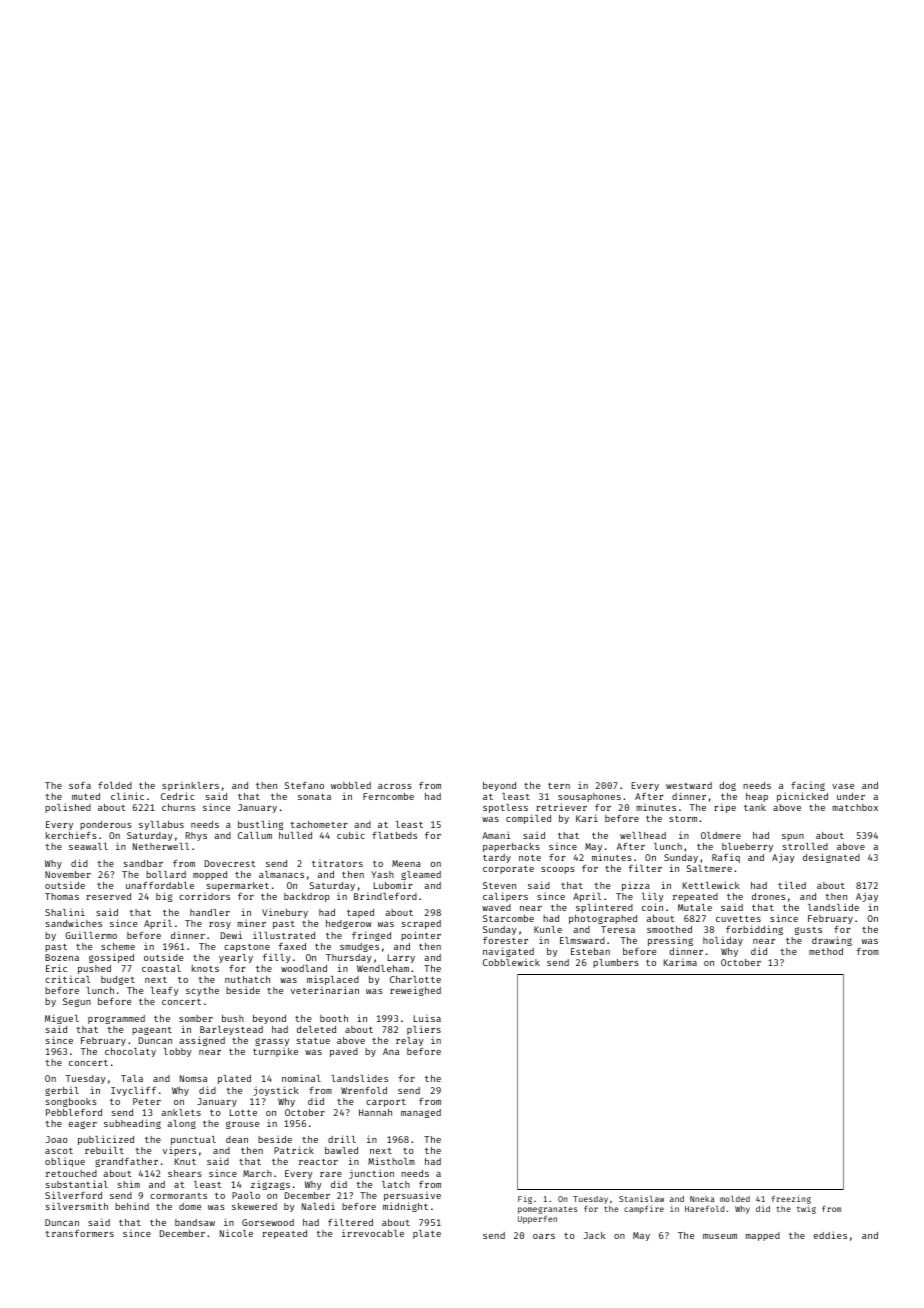  Describe the element at coordinates (395, 786) in the screenshot. I see `across` at that location.
